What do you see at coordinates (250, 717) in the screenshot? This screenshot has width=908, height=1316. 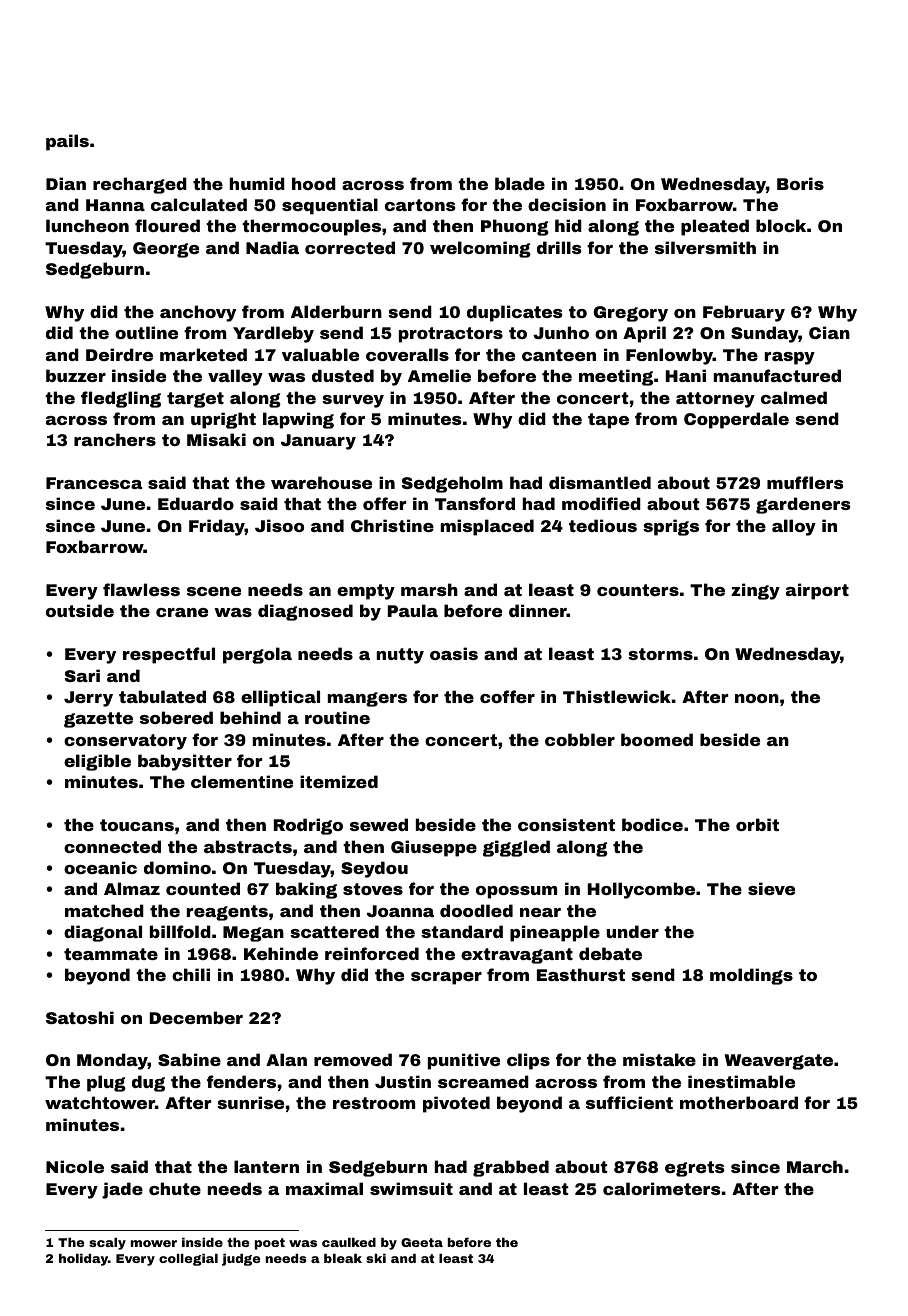 I see `behind` at bounding box center [250, 717].
